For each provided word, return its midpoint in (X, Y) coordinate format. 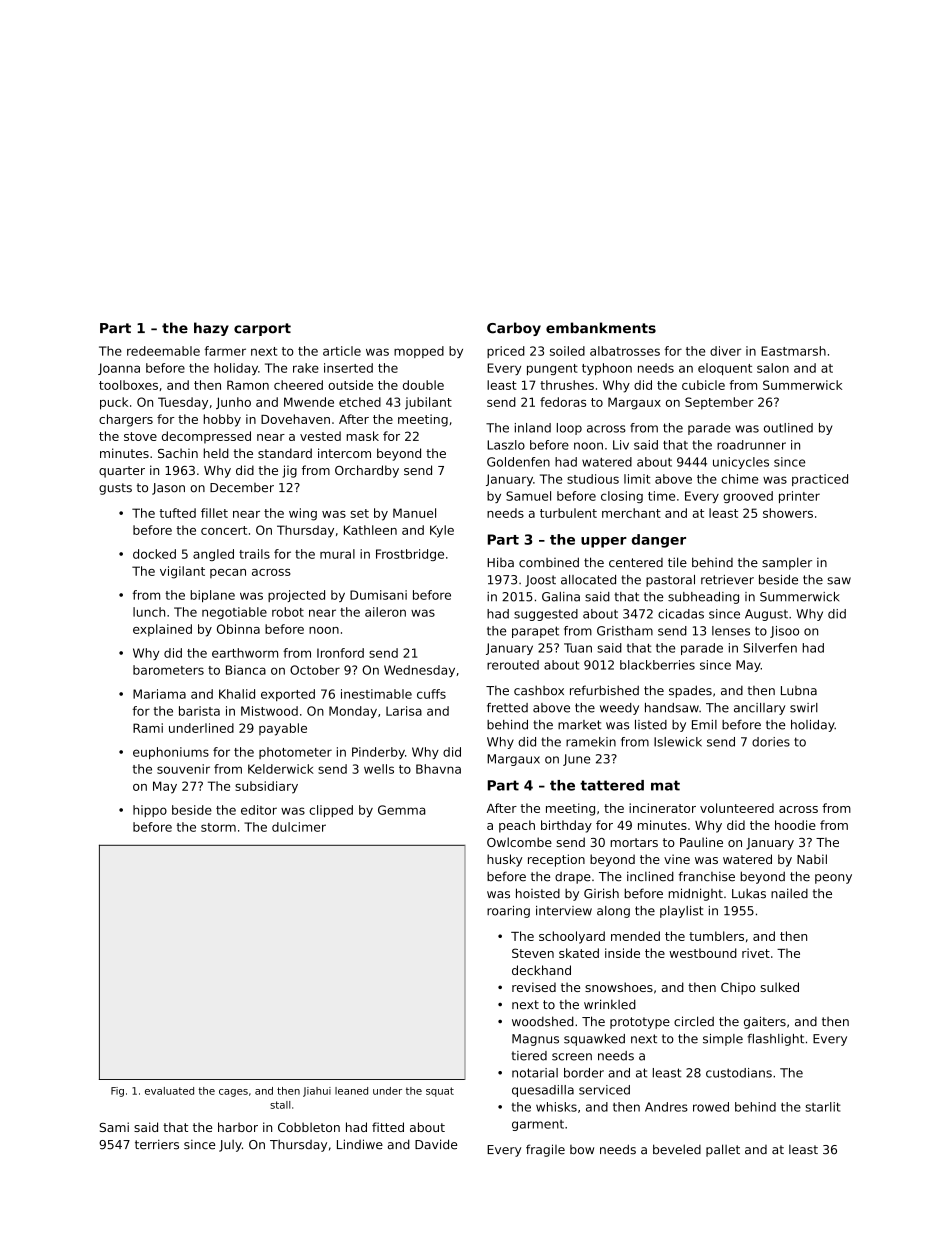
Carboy (514, 329)
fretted (507, 708)
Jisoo (784, 632)
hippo (150, 811)
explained (162, 630)
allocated (588, 580)
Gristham (625, 631)
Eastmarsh (793, 351)
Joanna (119, 369)
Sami (114, 1127)
